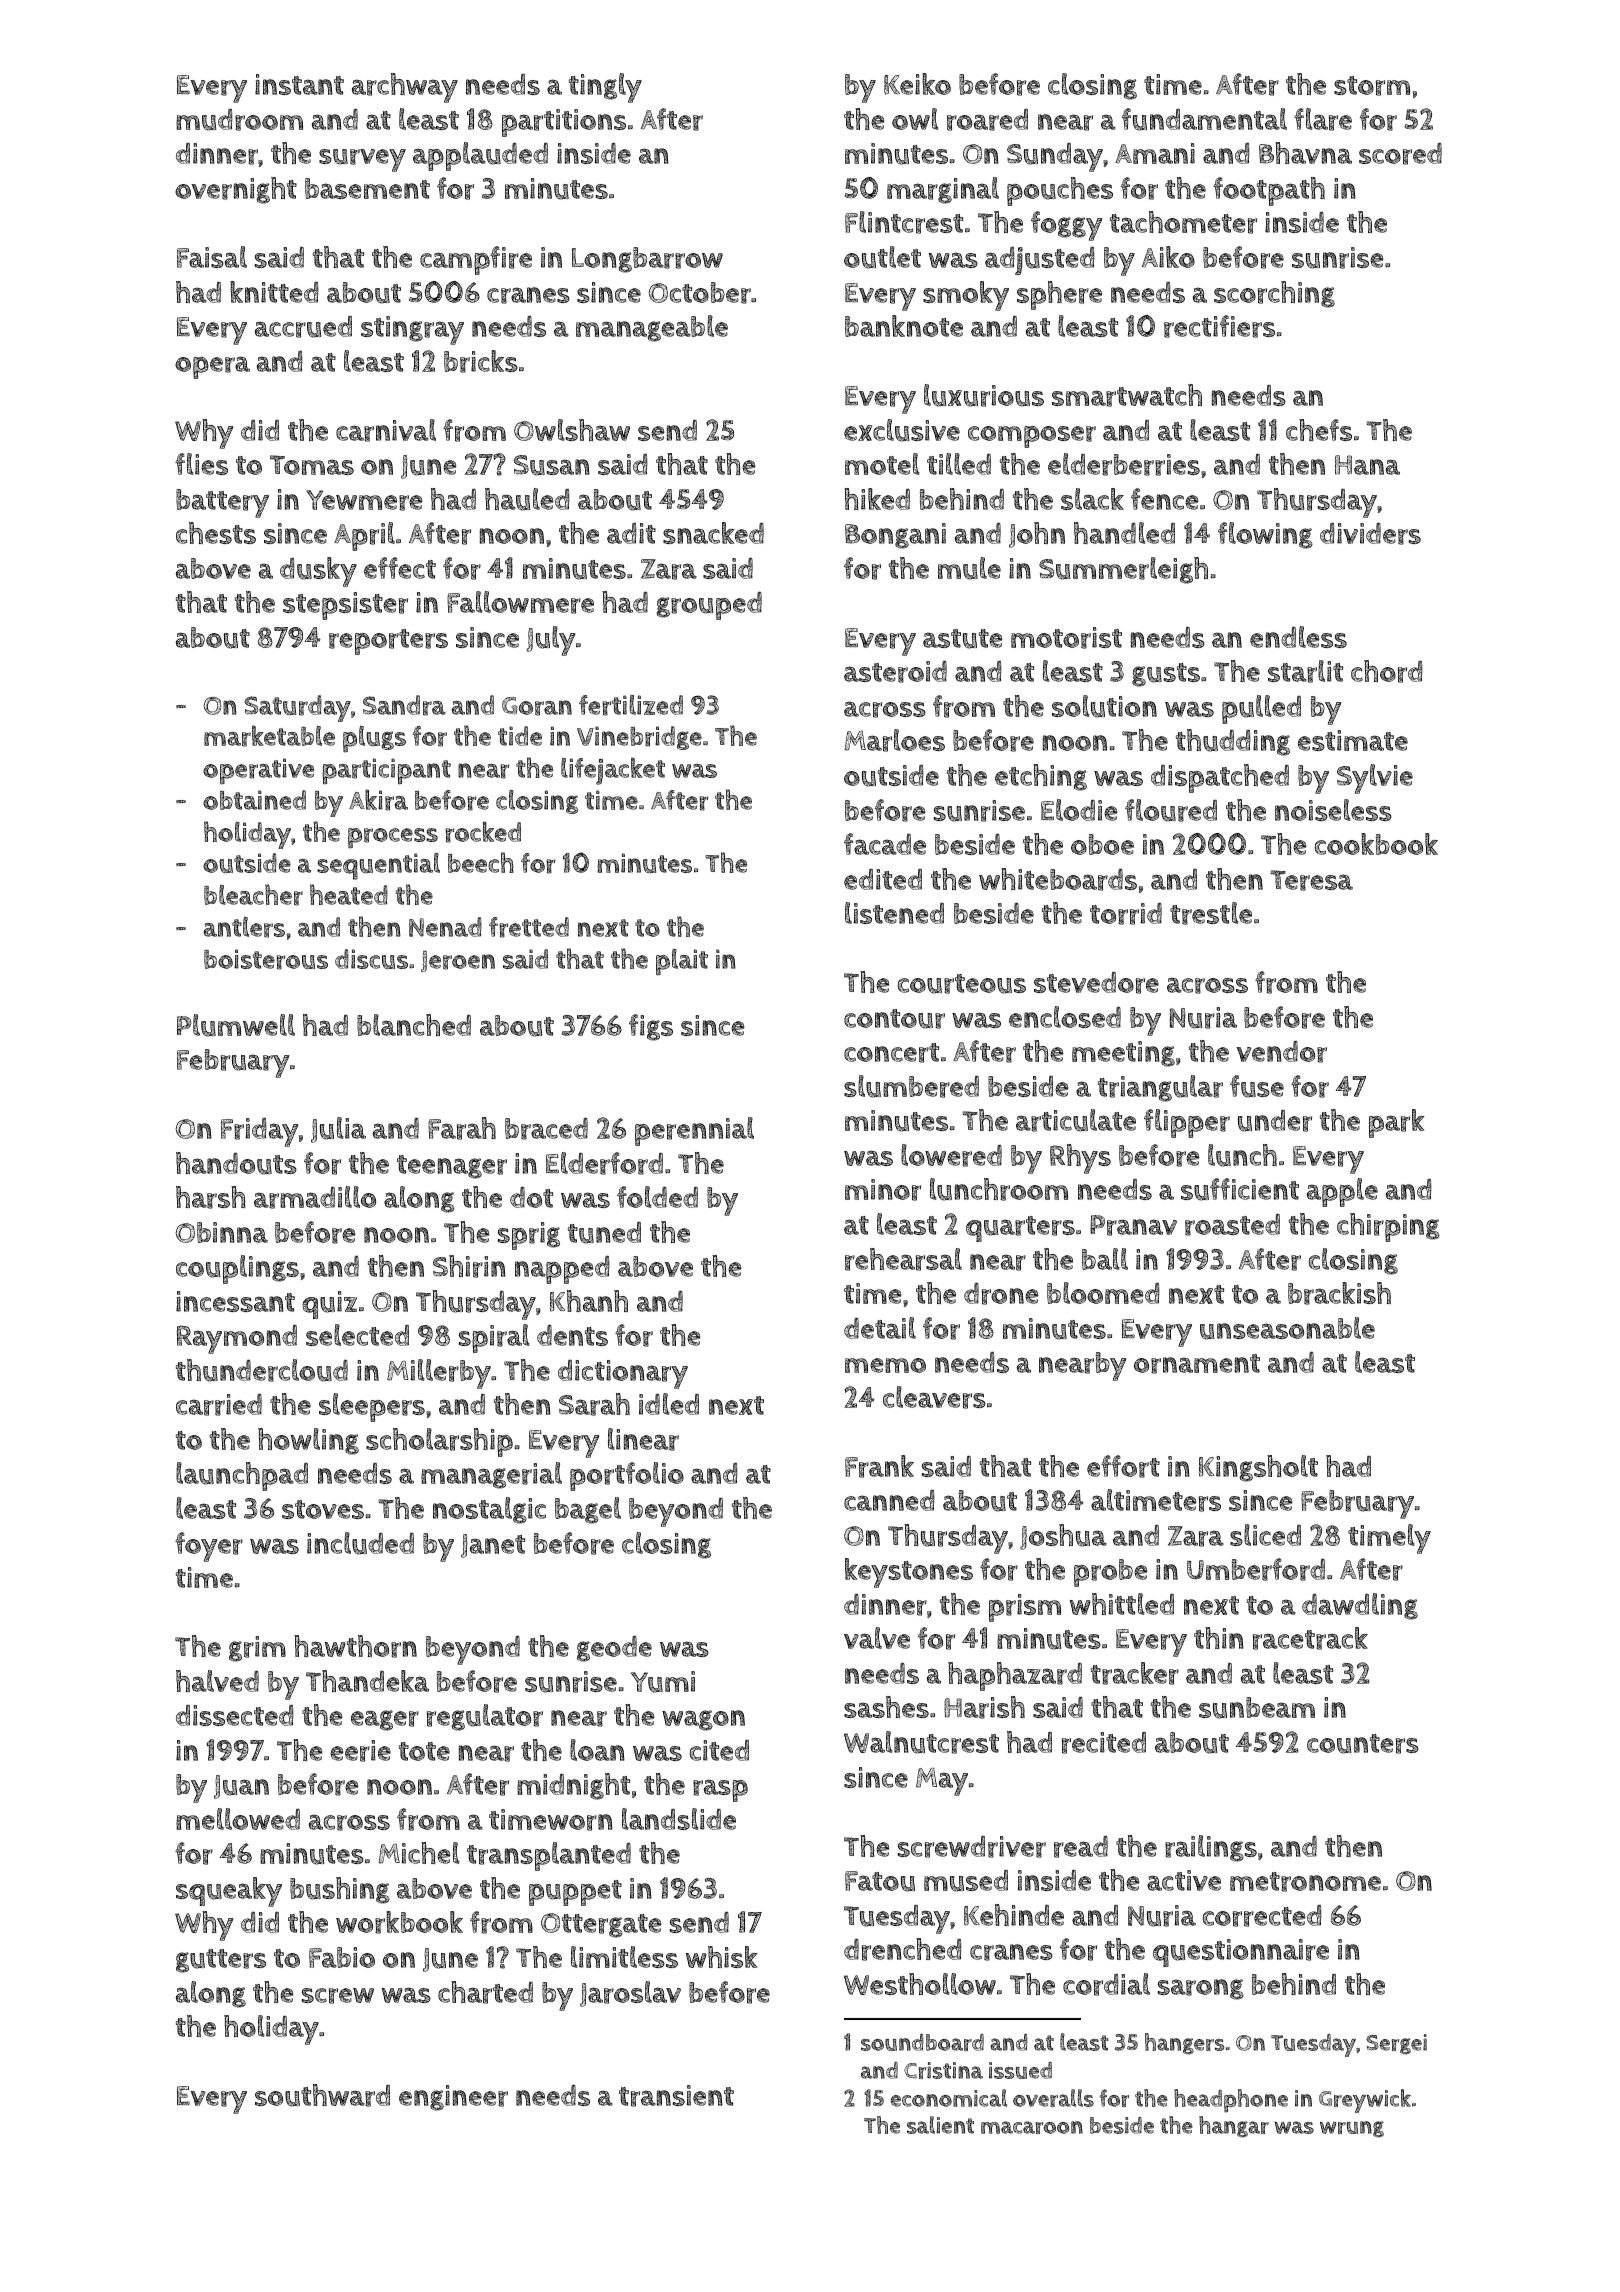 This screenshot has height=2292, width=1620. What do you see at coordinates (676, 2096) in the screenshot?
I see `transient` at bounding box center [676, 2096].
